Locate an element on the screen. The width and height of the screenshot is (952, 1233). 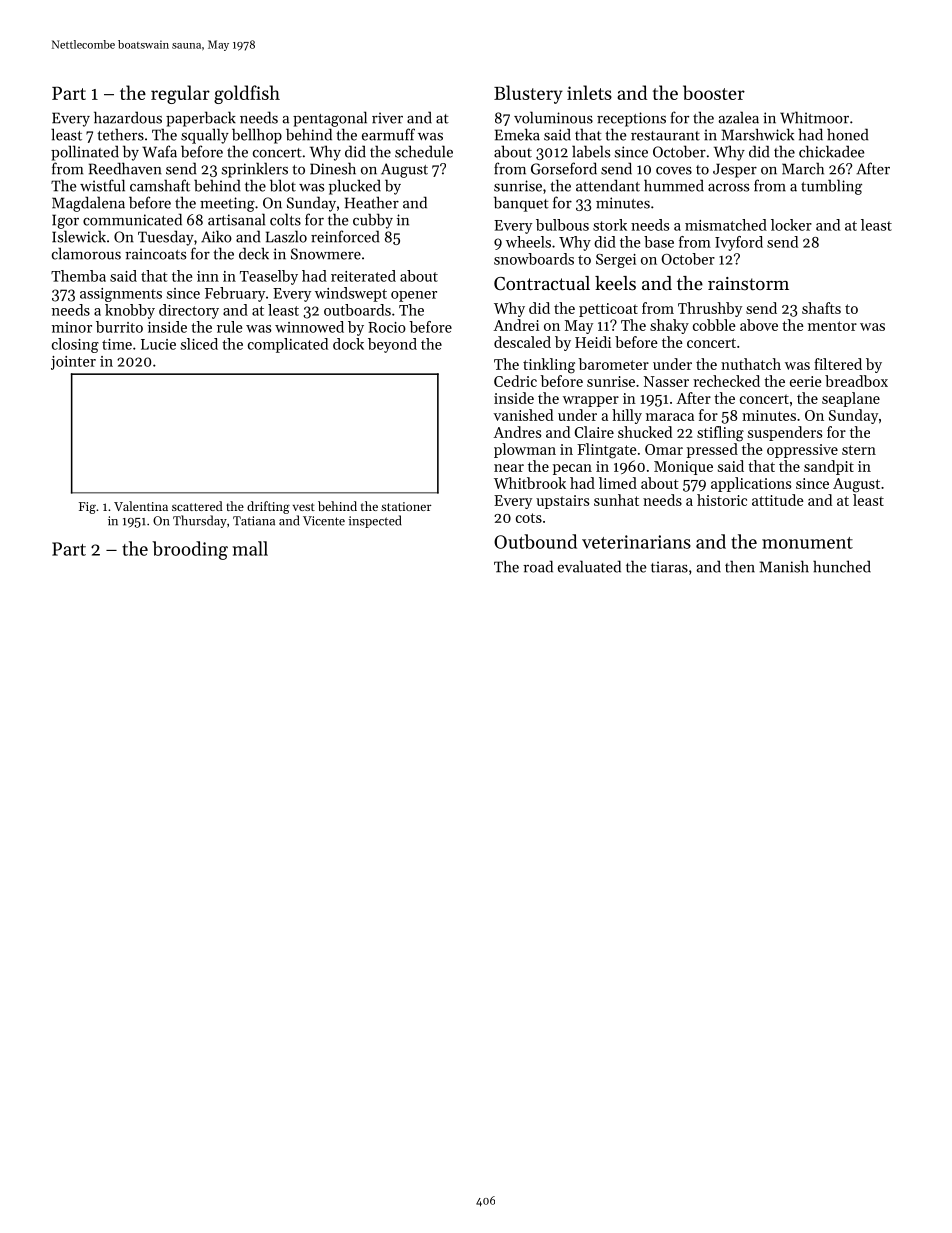
seaplane is located at coordinates (851, 399).
